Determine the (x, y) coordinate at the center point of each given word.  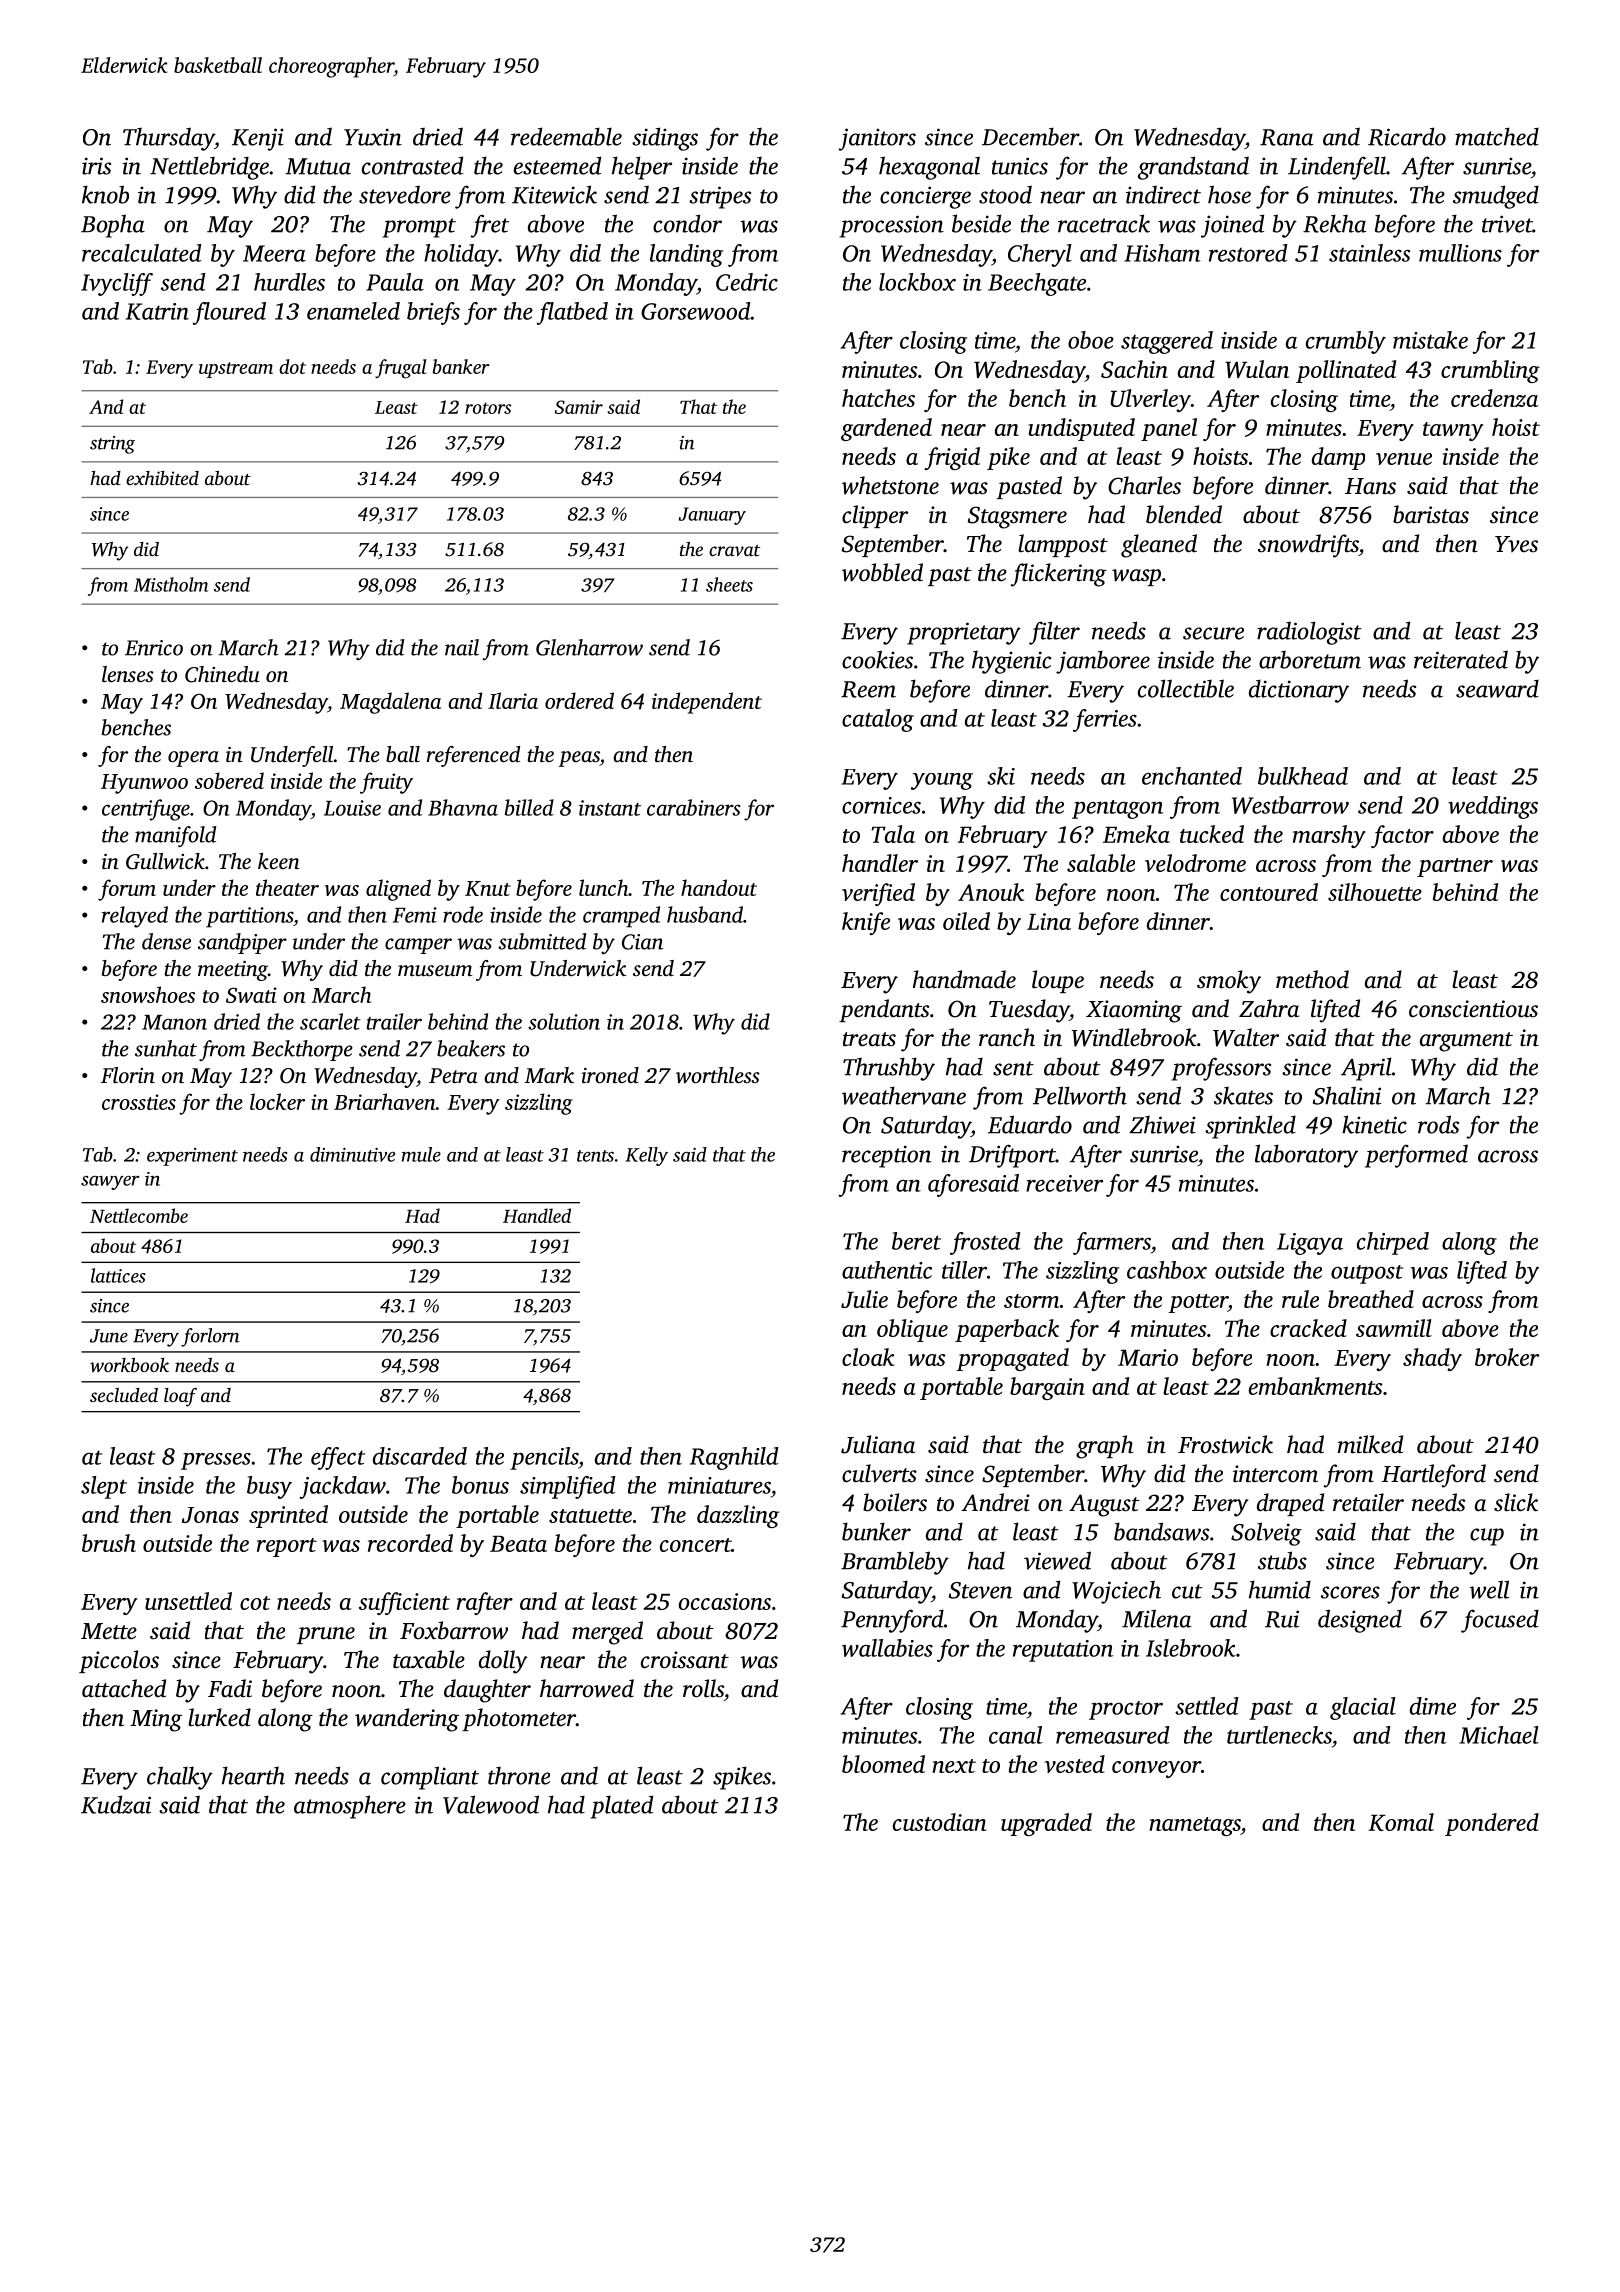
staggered (1167, 342)
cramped (621, 917)
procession (891, 226)
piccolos (119, 1661)
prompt (419, 228)
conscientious (1473, 1009)
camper (418, 946)
